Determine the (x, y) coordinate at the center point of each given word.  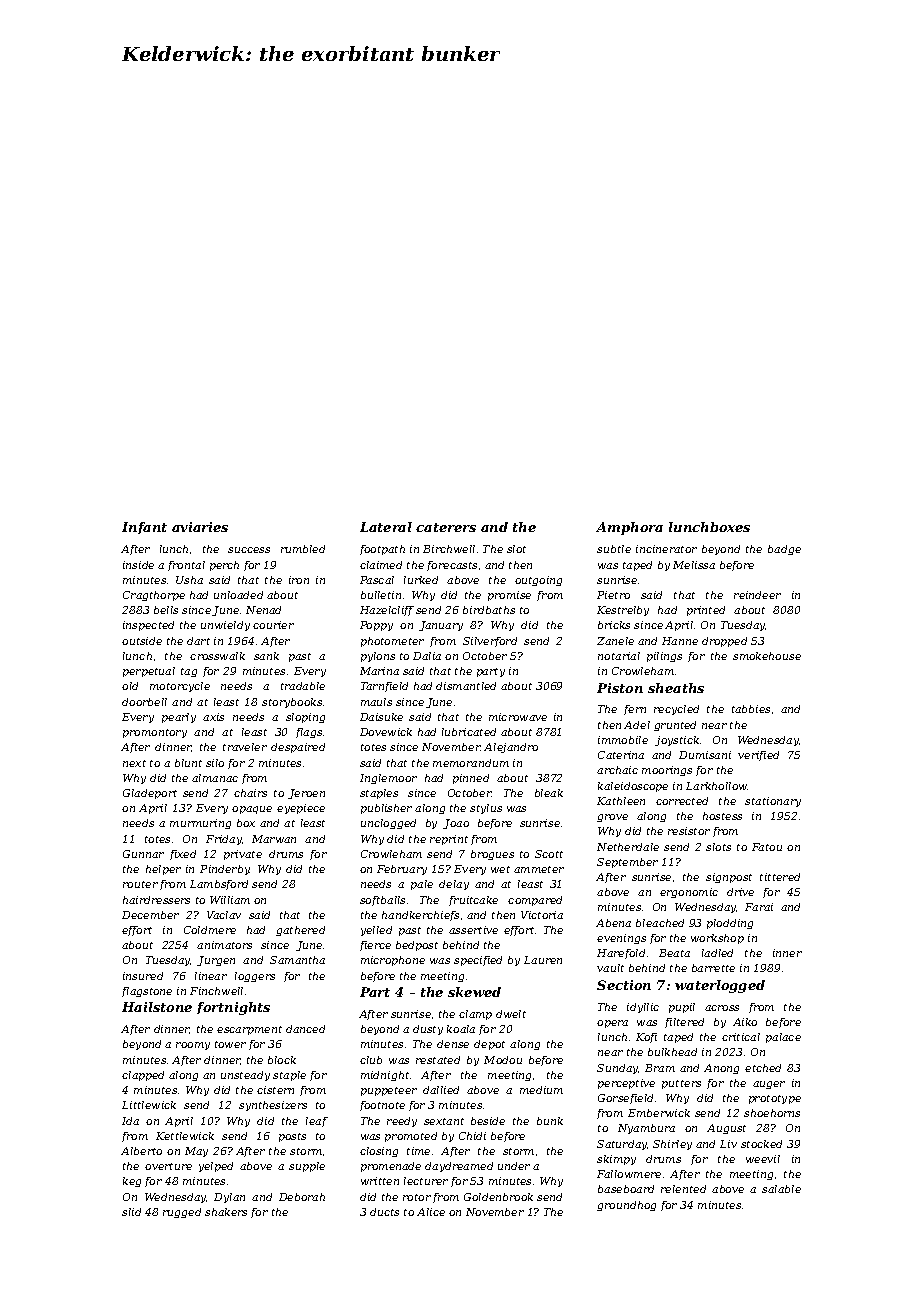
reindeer (757, 595)
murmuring (200, 824)
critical (741, 1037)
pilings (664, 657)
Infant (144, 528)
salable (781, 1189)
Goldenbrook (498, 1197)
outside (142, 641)
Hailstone (157, 1007)
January (441, 626)
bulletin (381, 595)
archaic (617, 770)
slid (131, 1212)
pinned (471, 779)
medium (541, 1090)
